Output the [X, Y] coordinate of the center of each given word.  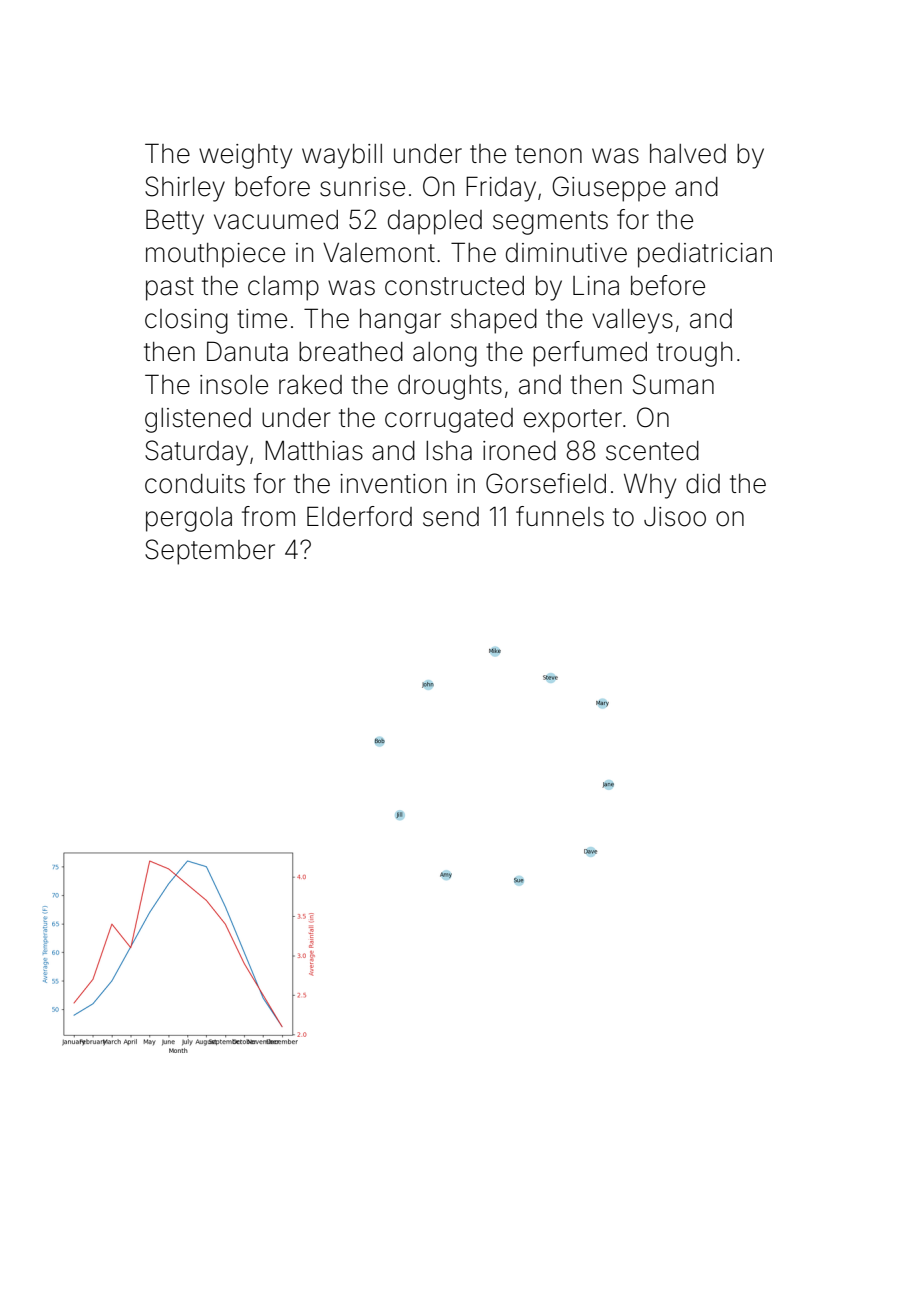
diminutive [566, 253]
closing [186, 321]
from [268, 516]
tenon [548, 154]
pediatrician [705, 255]
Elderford [359, 516]
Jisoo [675, 517]
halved [688, 154]
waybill [342, 156]
